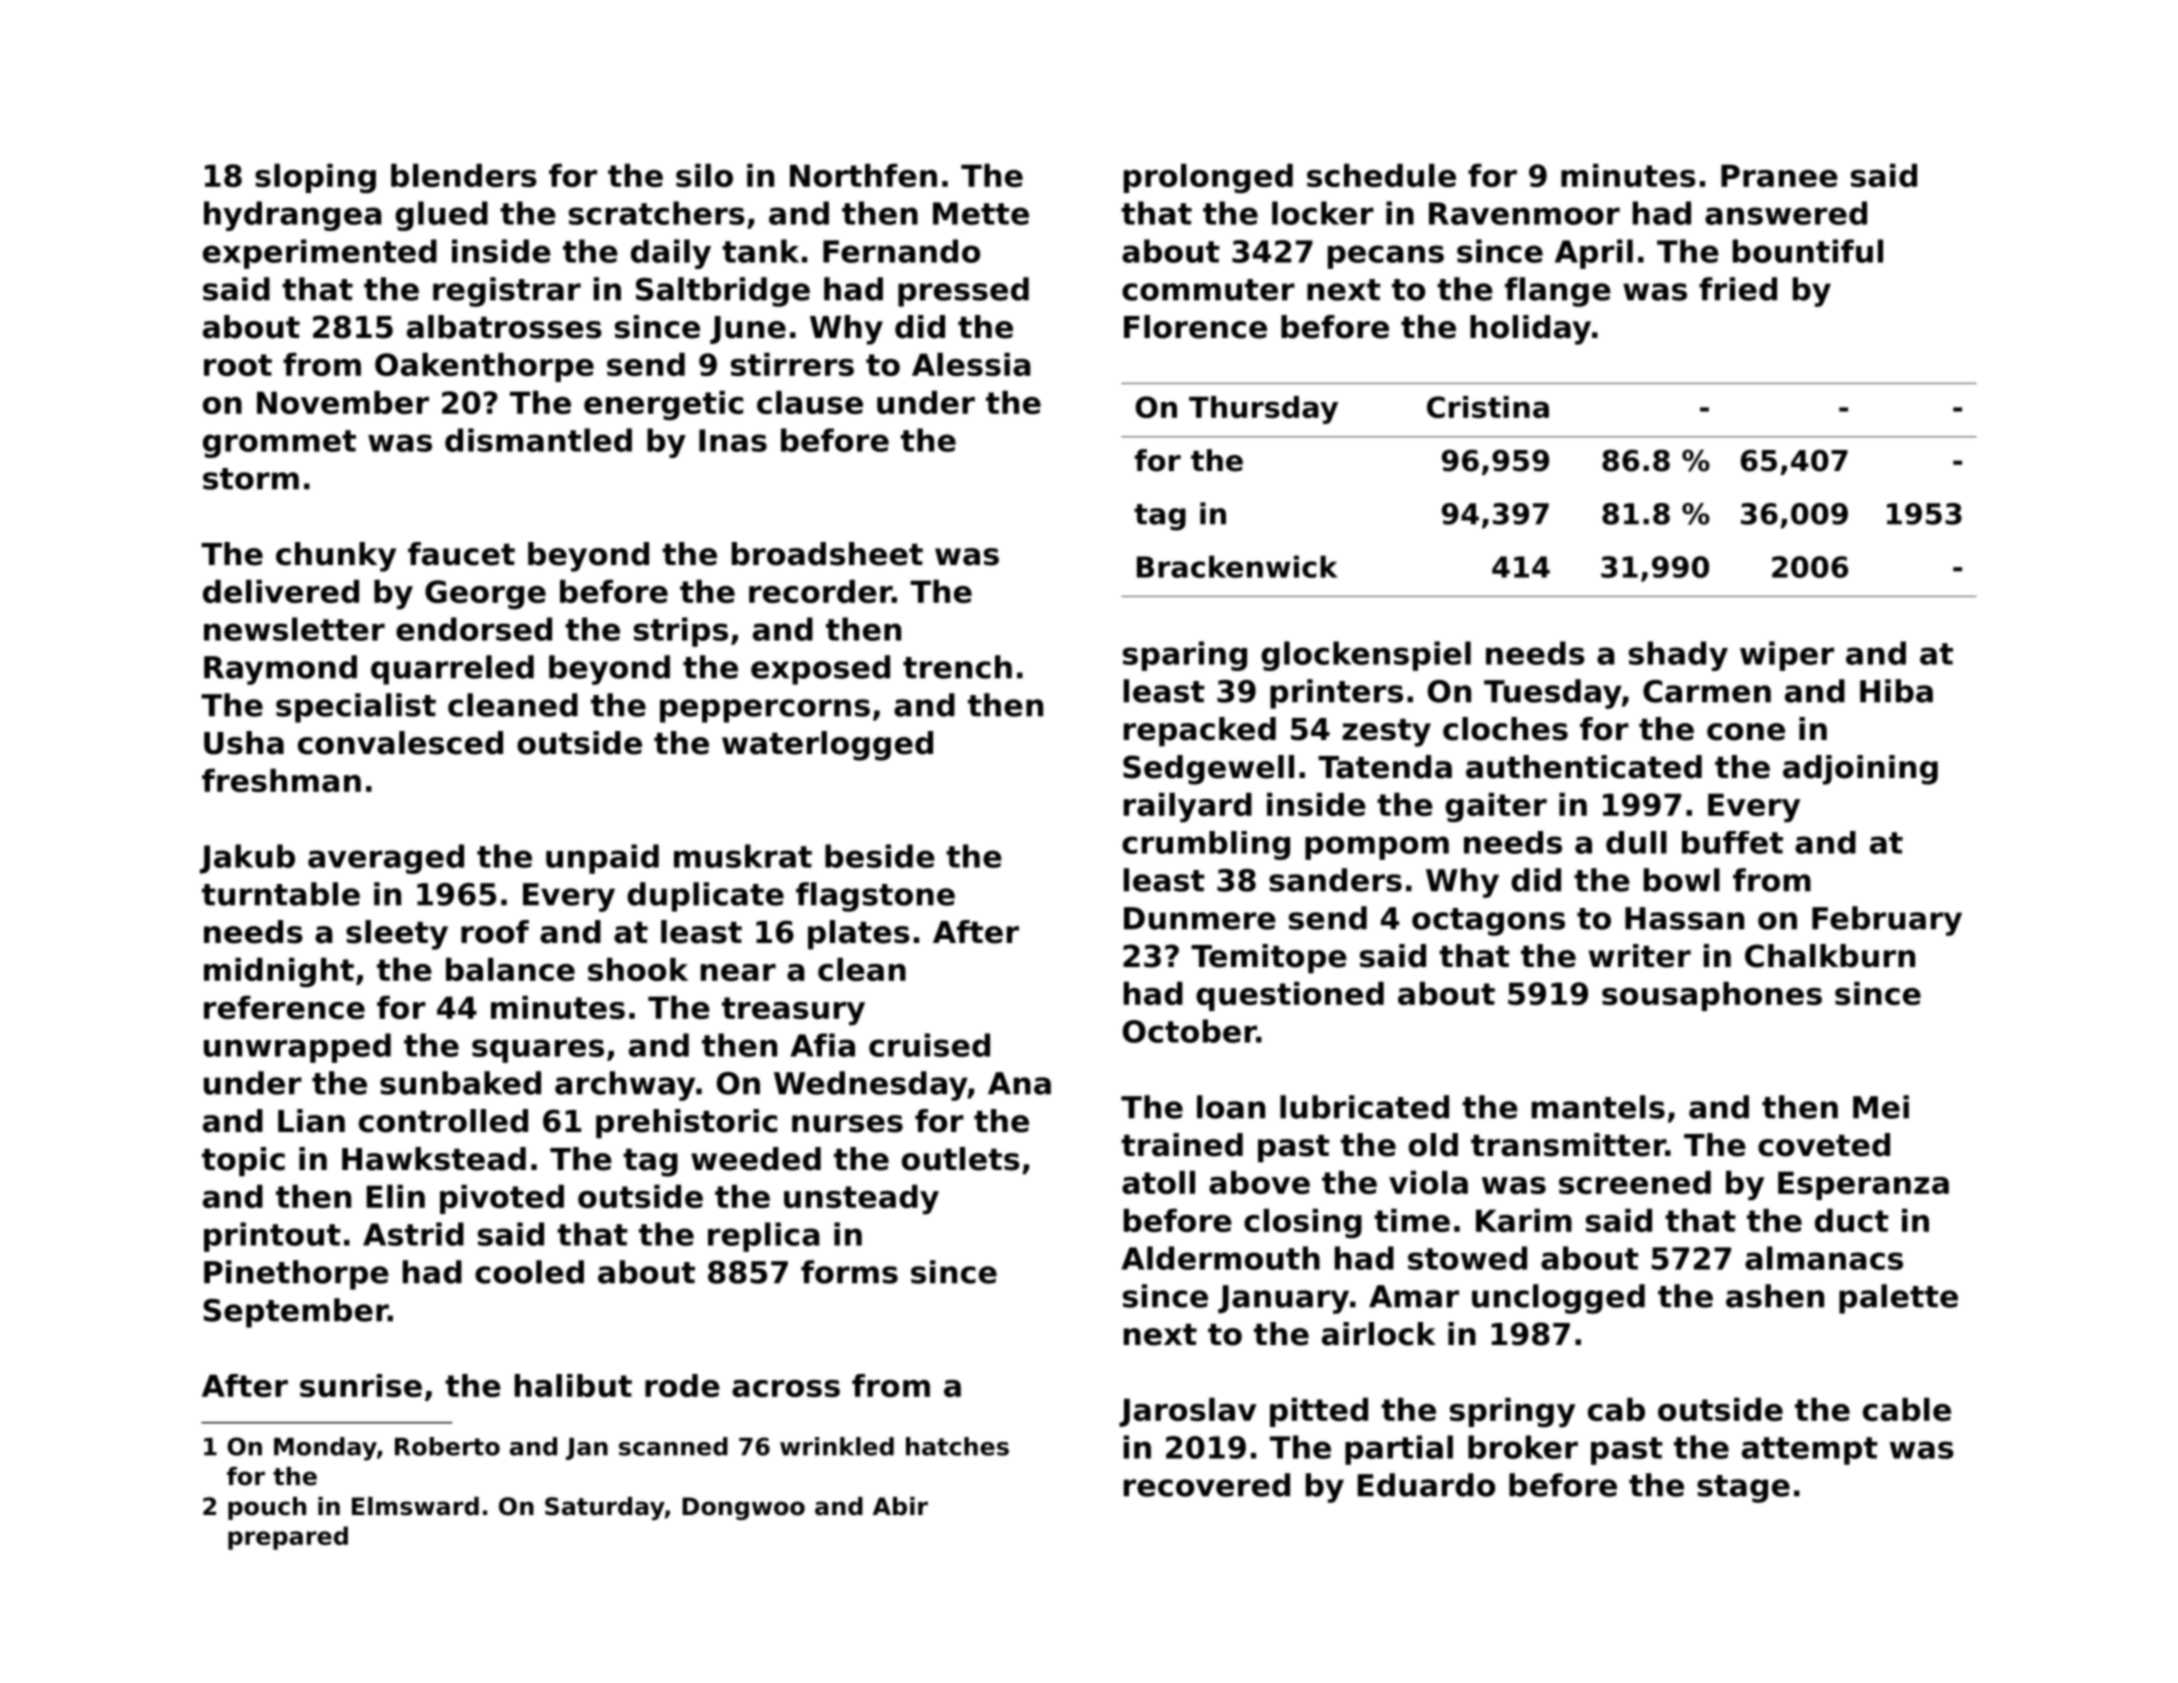 This document has width=2178, height=1683. I want to click on endorsed, so click(474, 629).
